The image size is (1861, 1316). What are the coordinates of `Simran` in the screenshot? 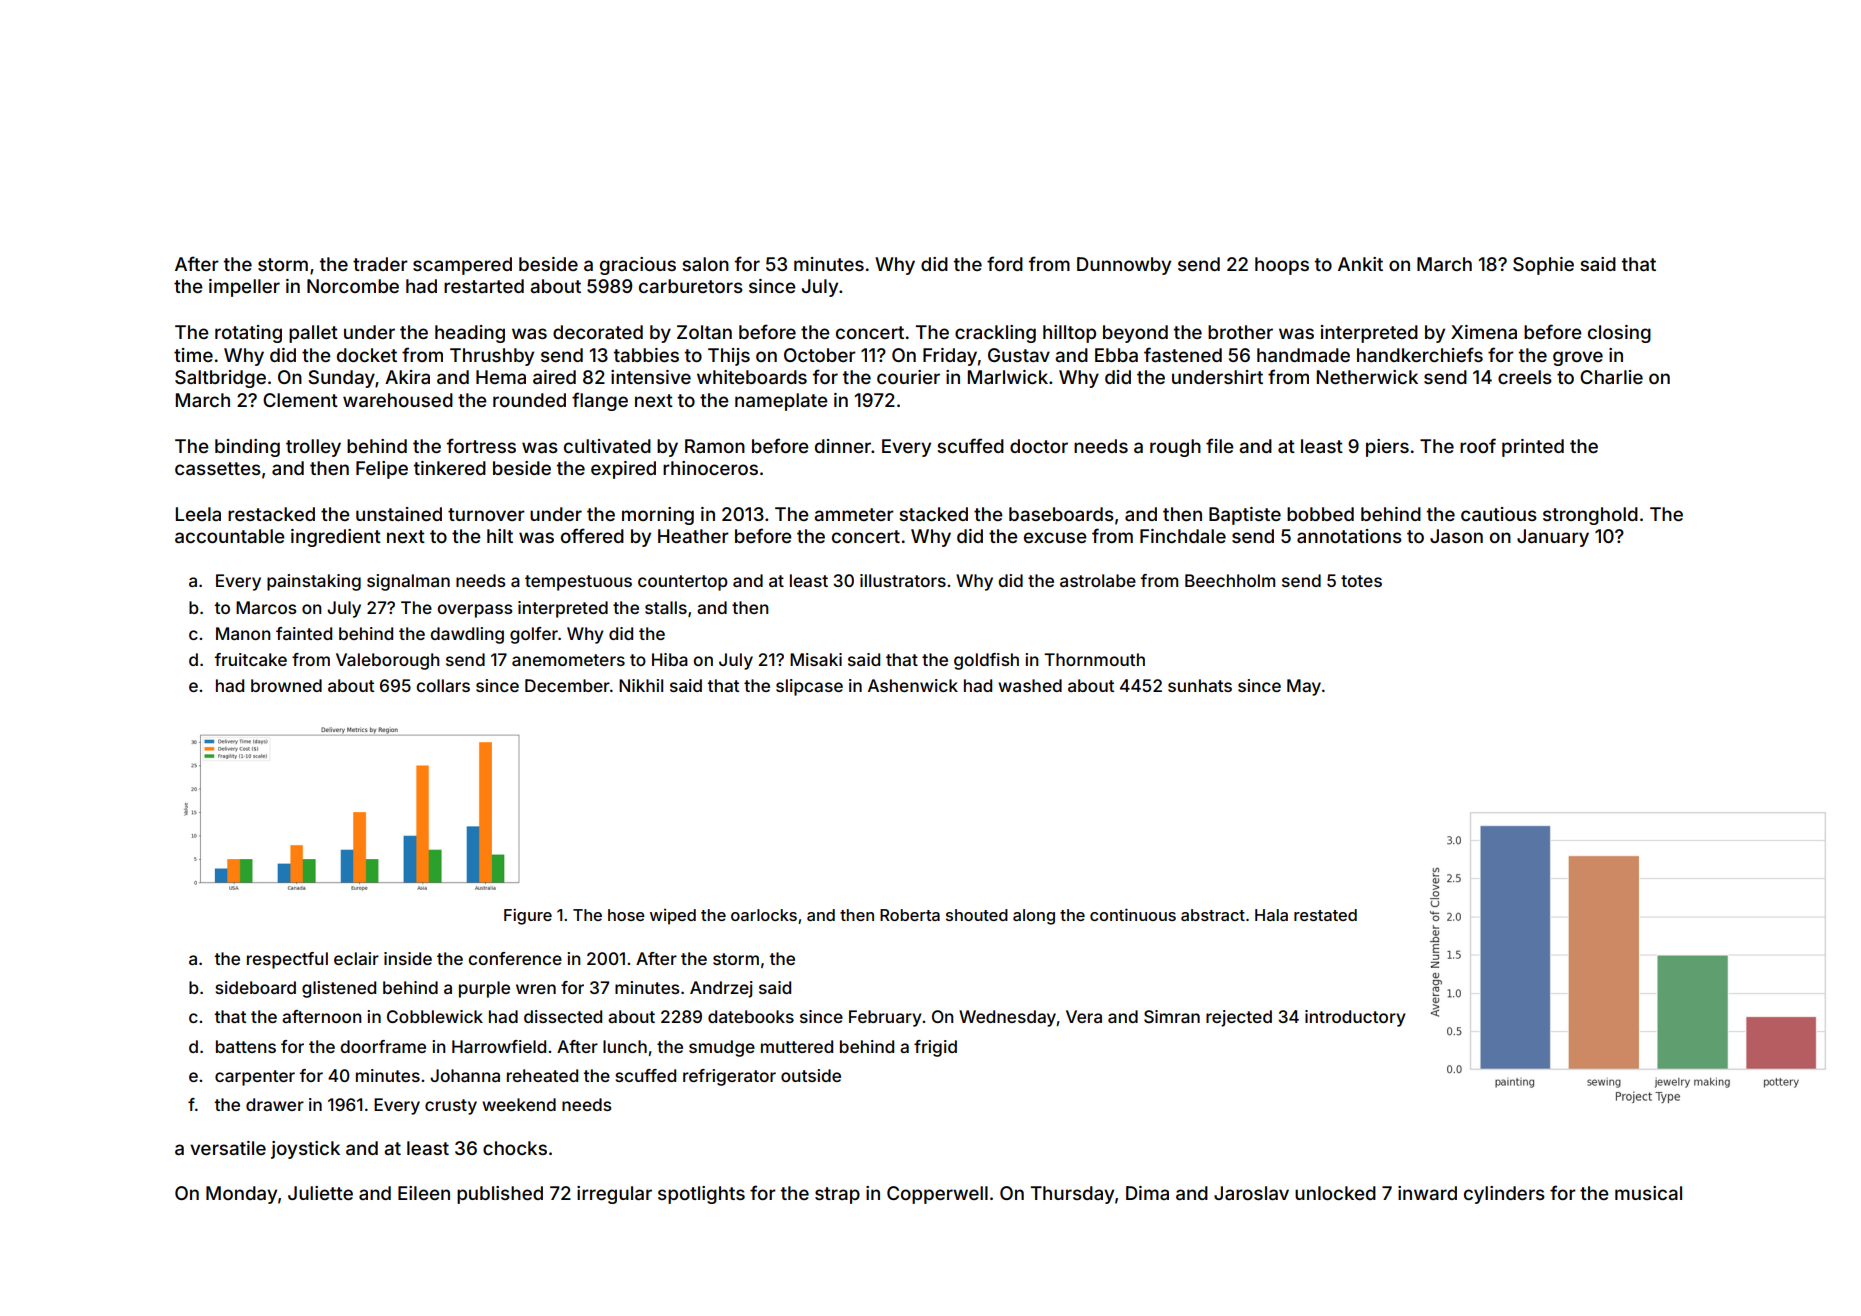 It's located at (1172, 1016).
